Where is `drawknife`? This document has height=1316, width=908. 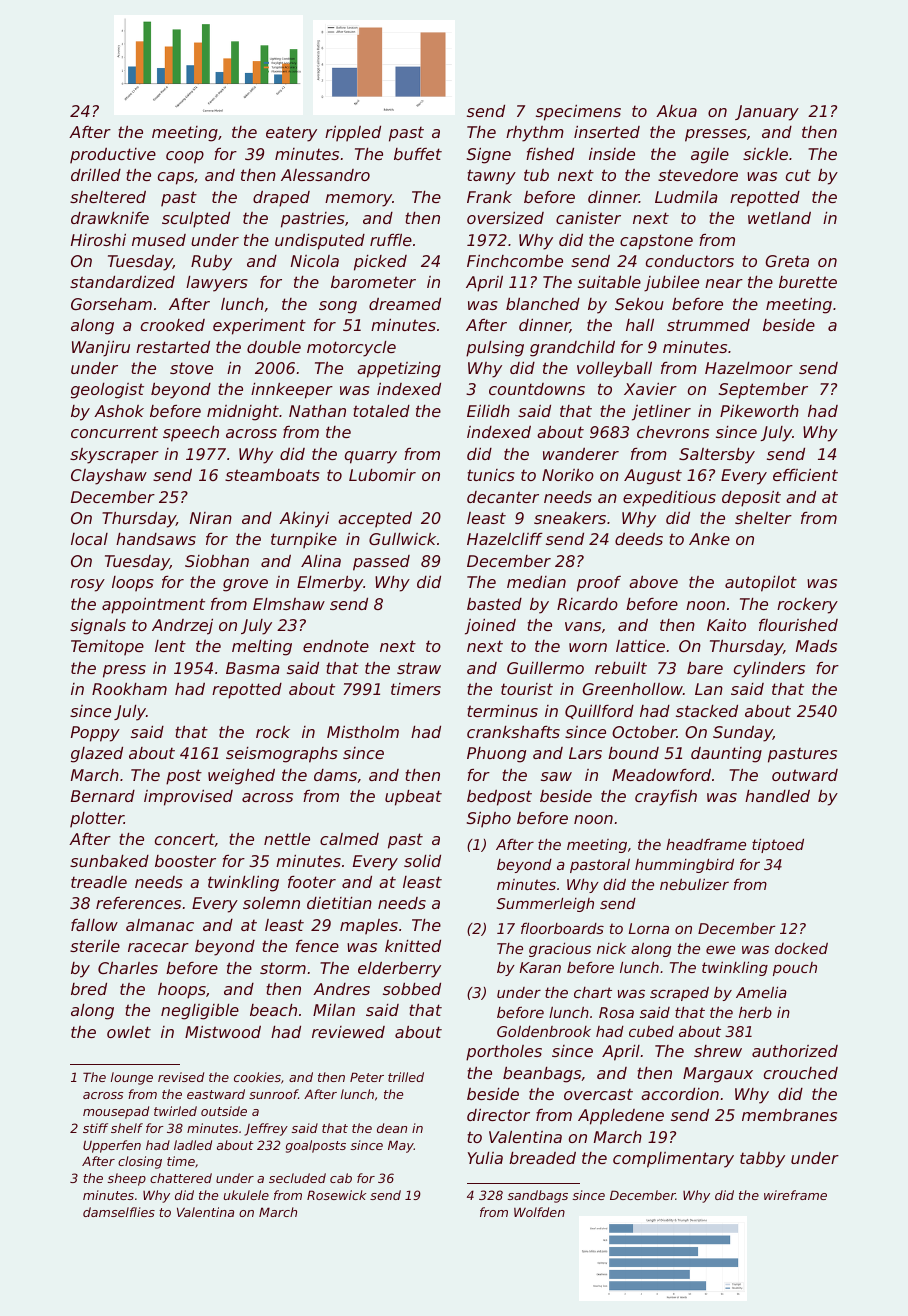
drawknife is located at coordinates (110, 218).
